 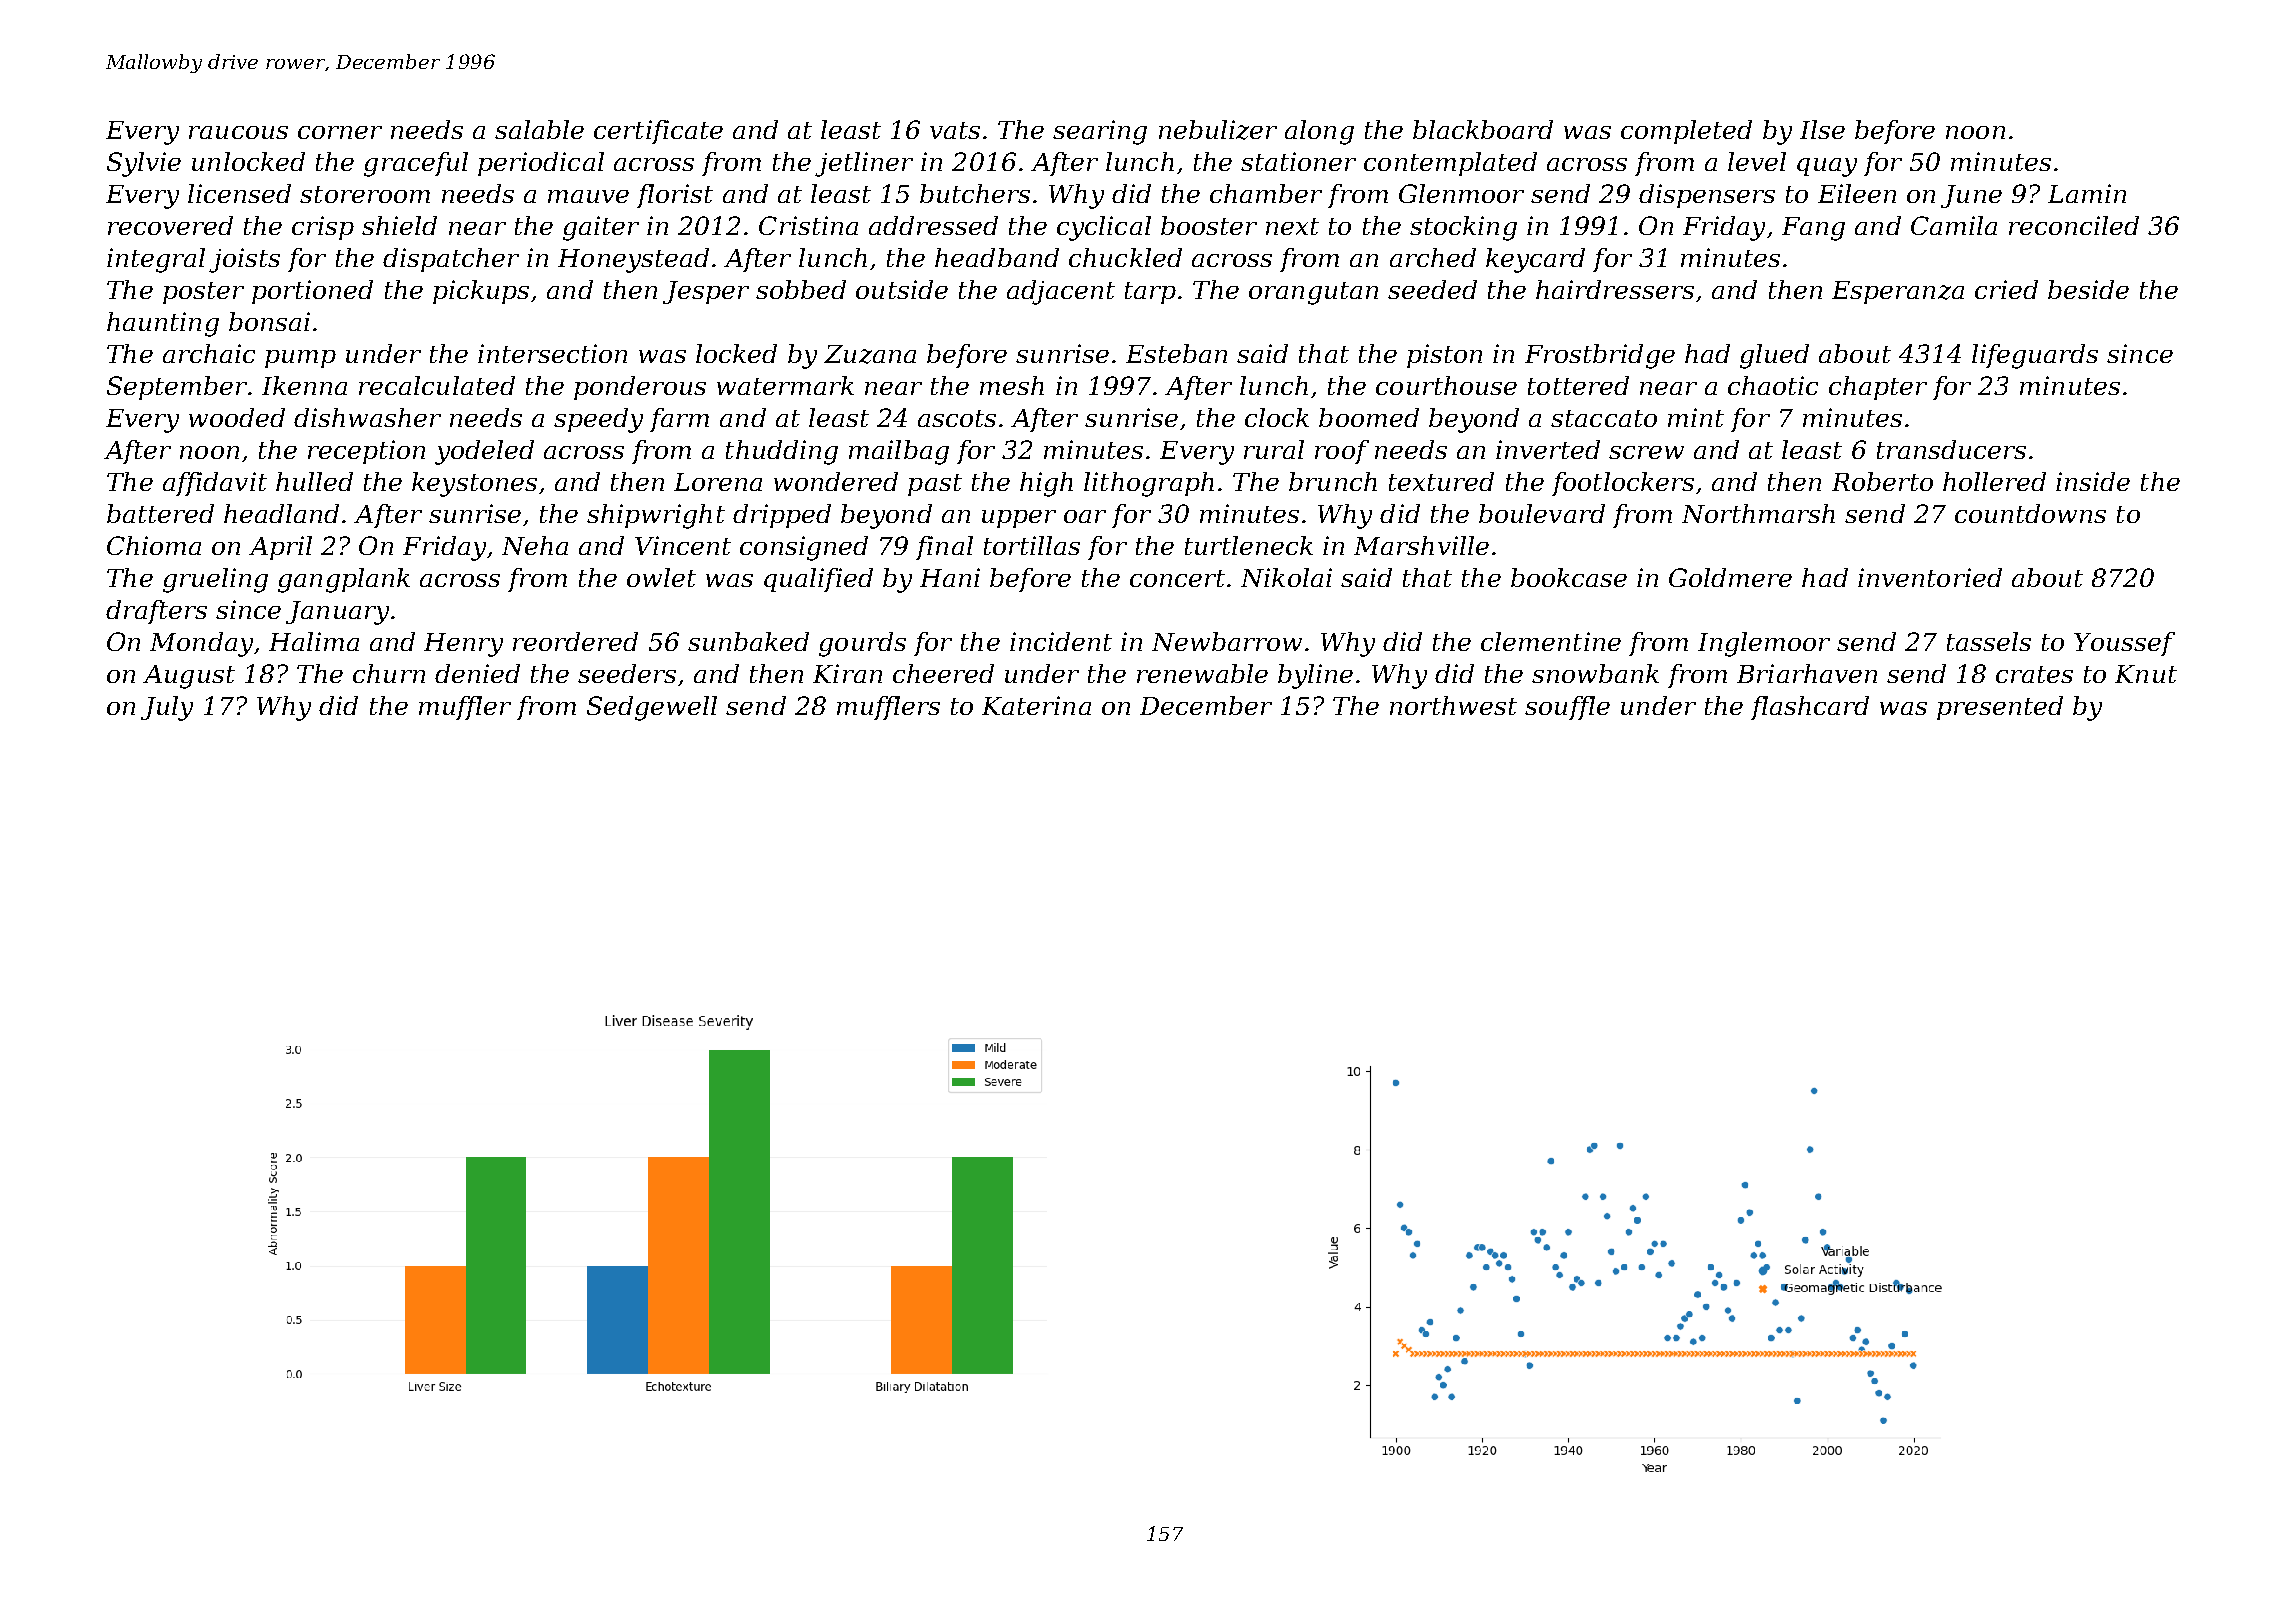 What do you see at coordinates (1266, 193) in the document?
I see `chamber` at bounding box center [1266, 193].
